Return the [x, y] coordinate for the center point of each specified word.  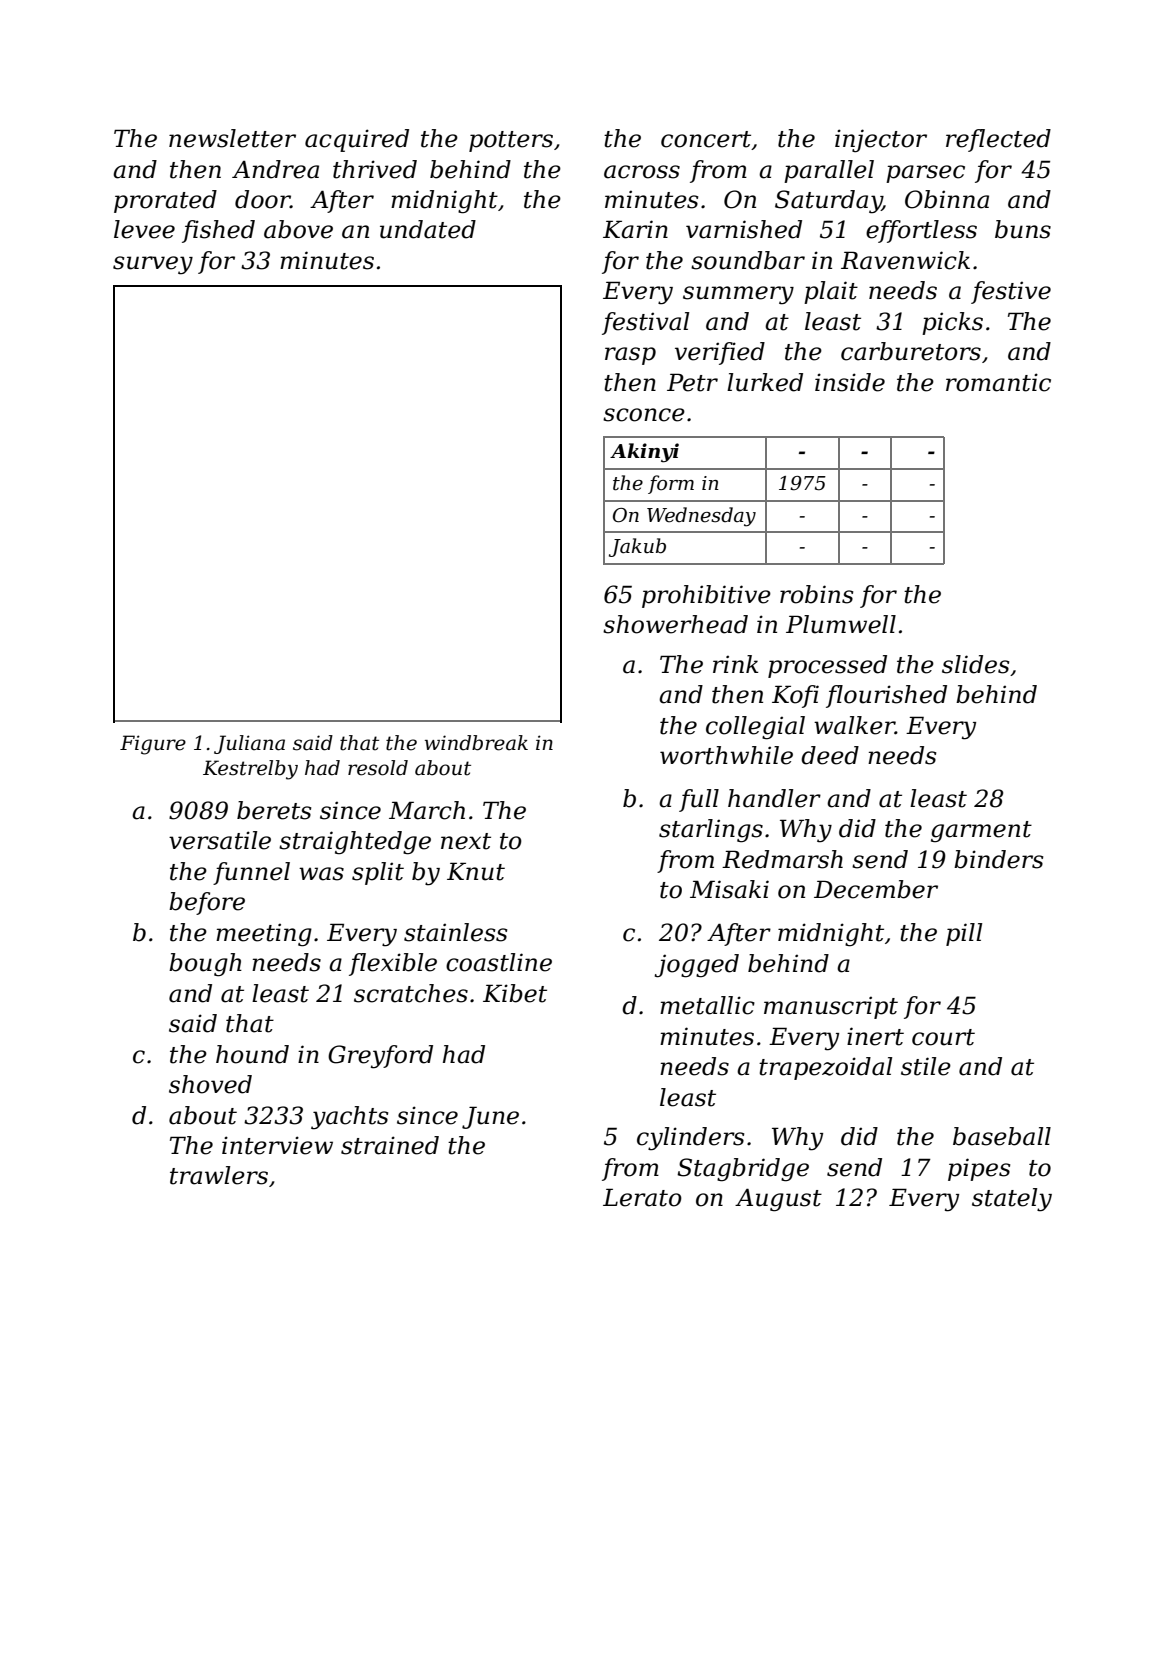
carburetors [911, 351]
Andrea [275, 169]
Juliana [249, 744]
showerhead [675, 624]
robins [816, 594]
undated [428, 229]
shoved [210, 1084]
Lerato [642, 1197]
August [778, 1200]
